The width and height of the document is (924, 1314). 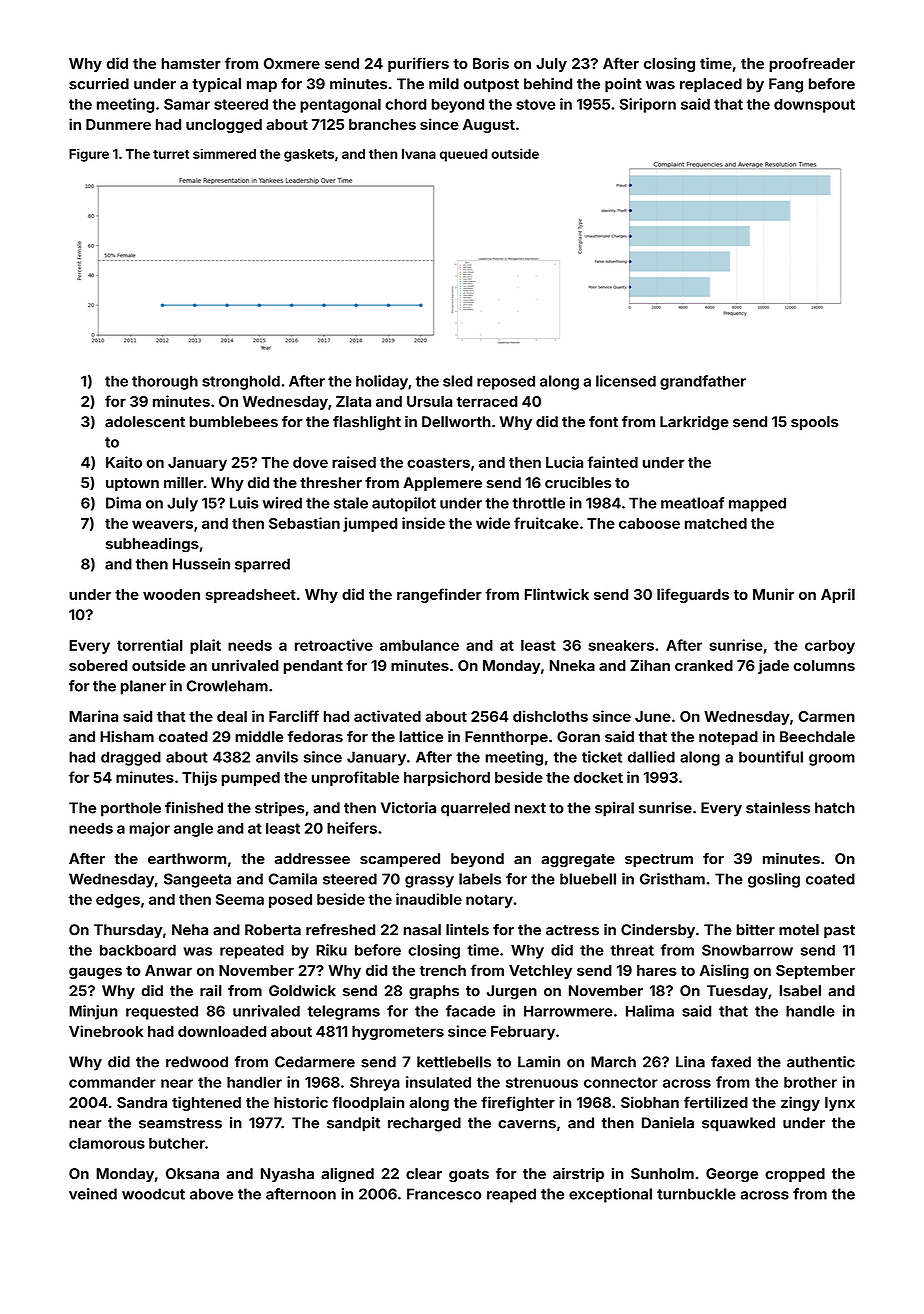 I want to click on Ivana, so click(x=419, y=154).
